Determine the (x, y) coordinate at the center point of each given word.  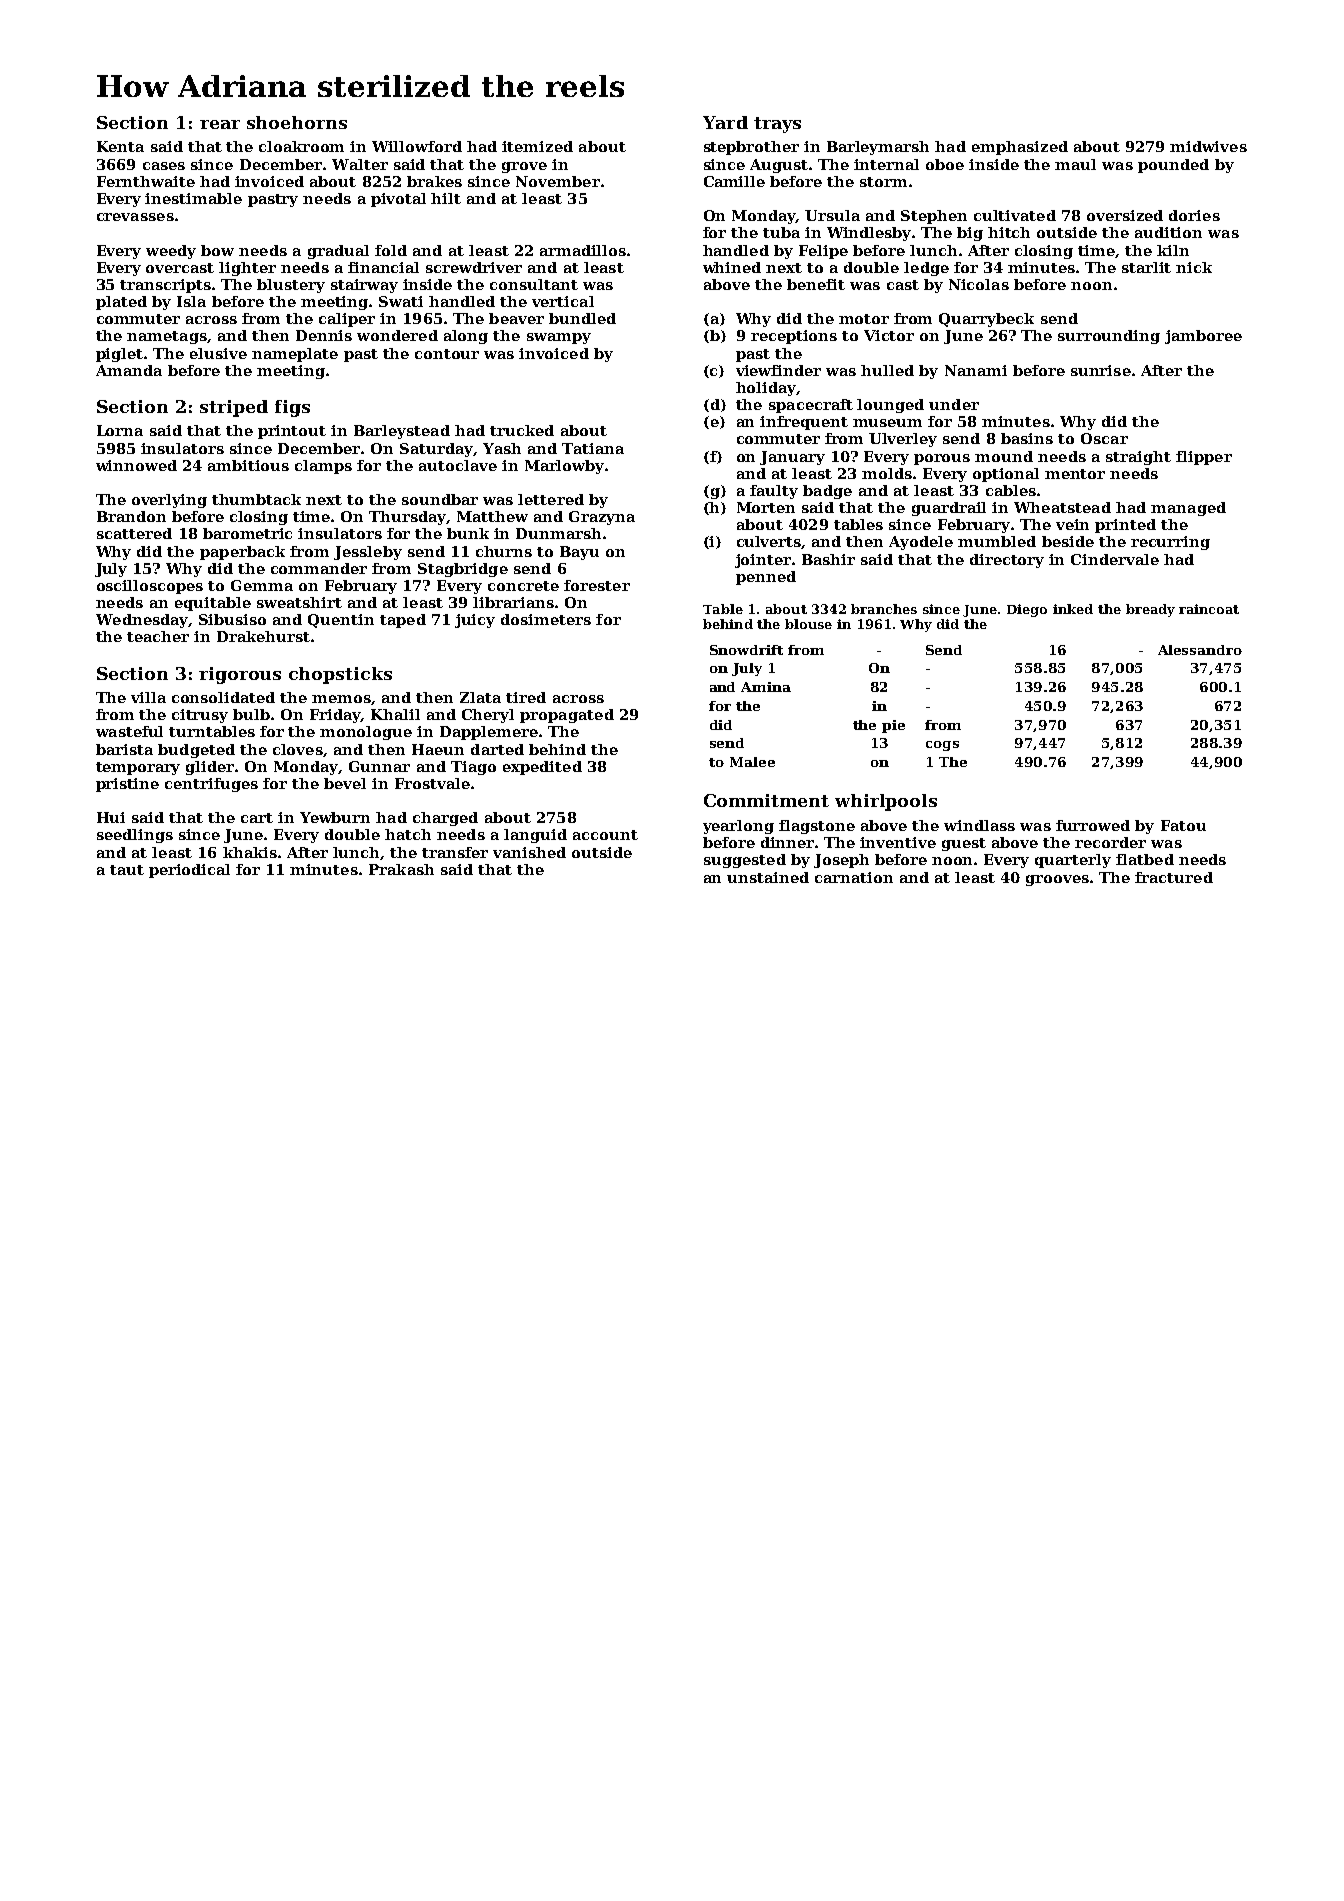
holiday (766, 389)
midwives (1208, 146)
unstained (768, 877)
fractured (1174, 877)
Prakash (401, 869)
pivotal (398, 200)
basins (1027, 438)
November (558, 181)
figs (292, 408)
